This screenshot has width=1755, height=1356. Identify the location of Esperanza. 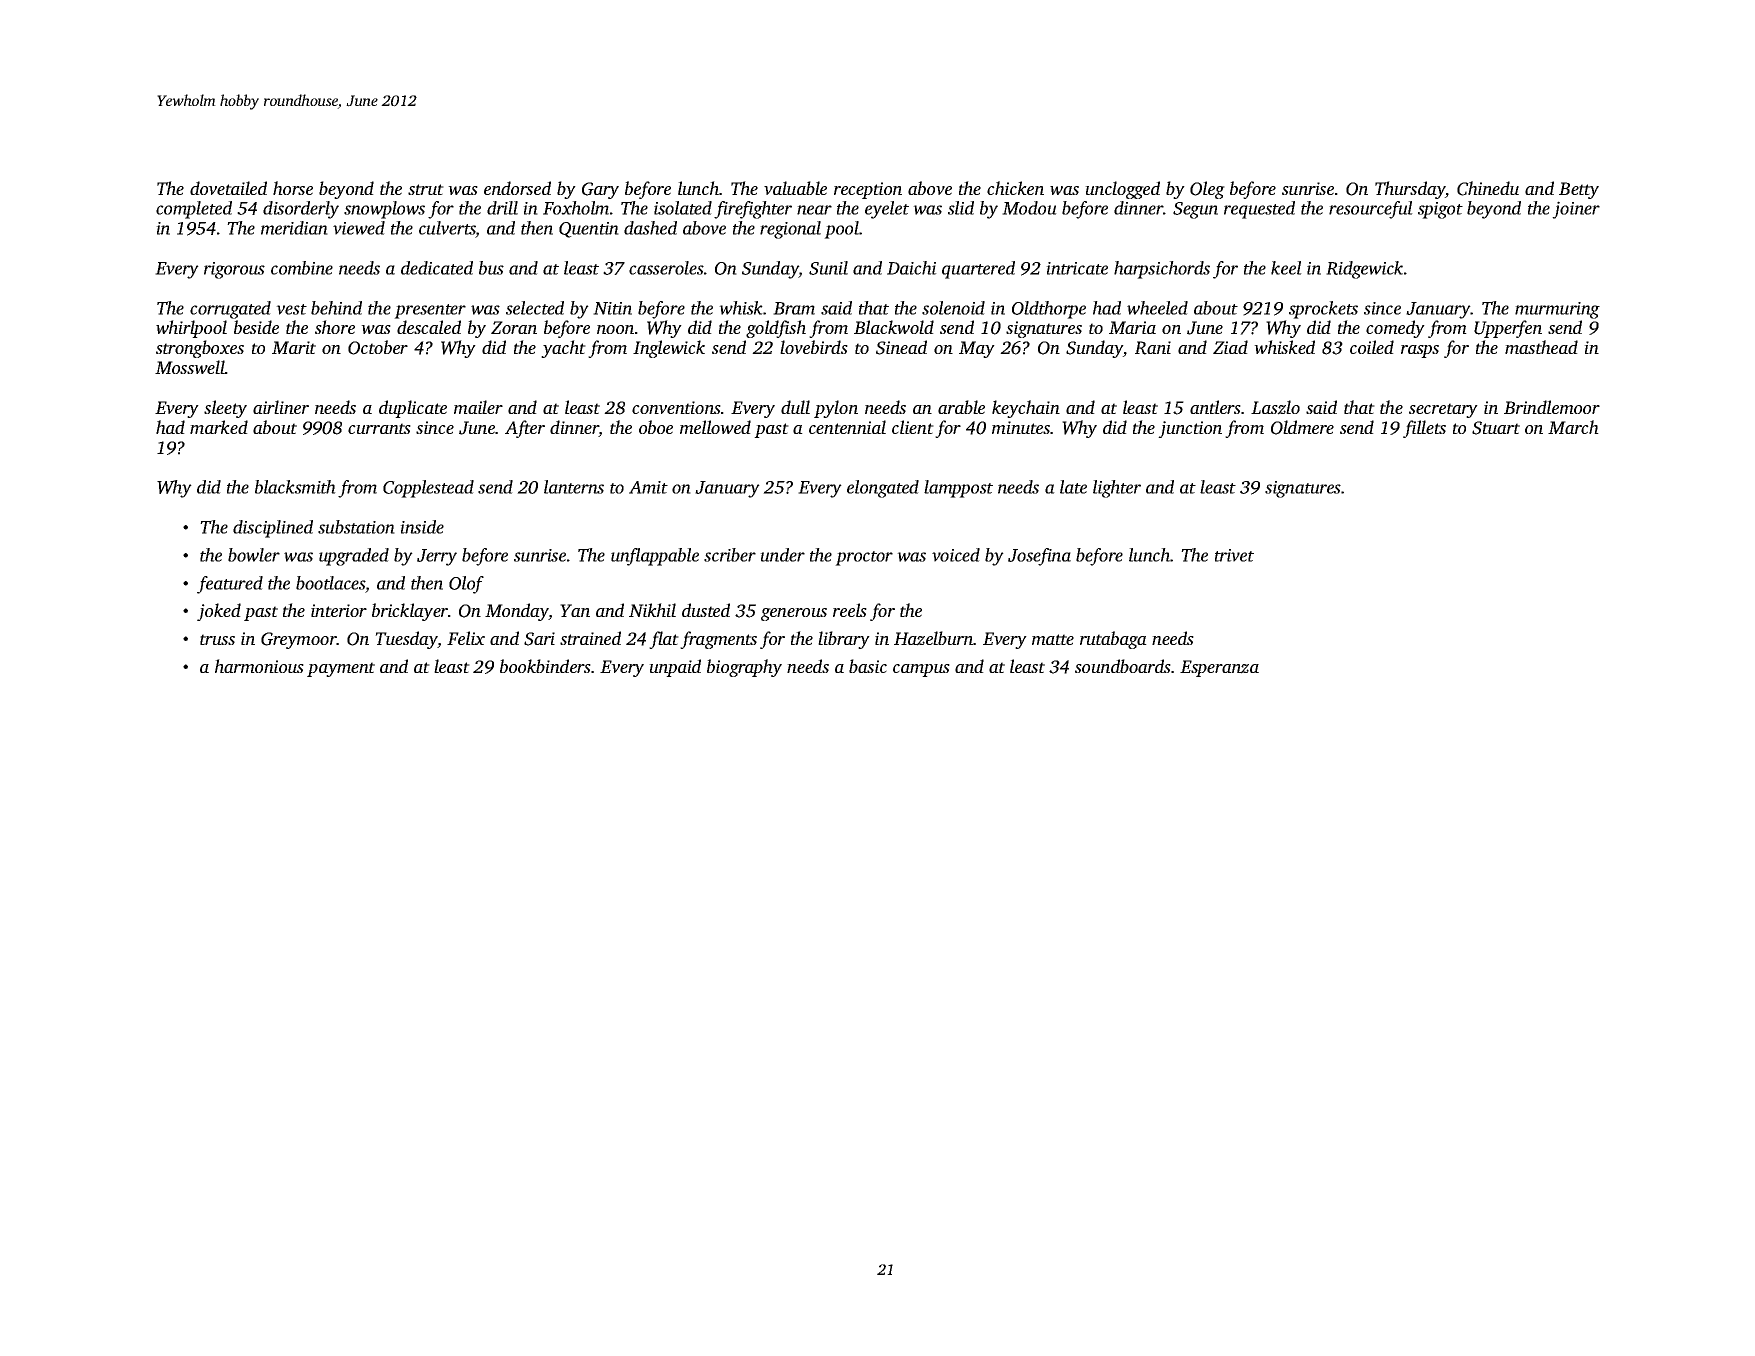
(1219, 668).
